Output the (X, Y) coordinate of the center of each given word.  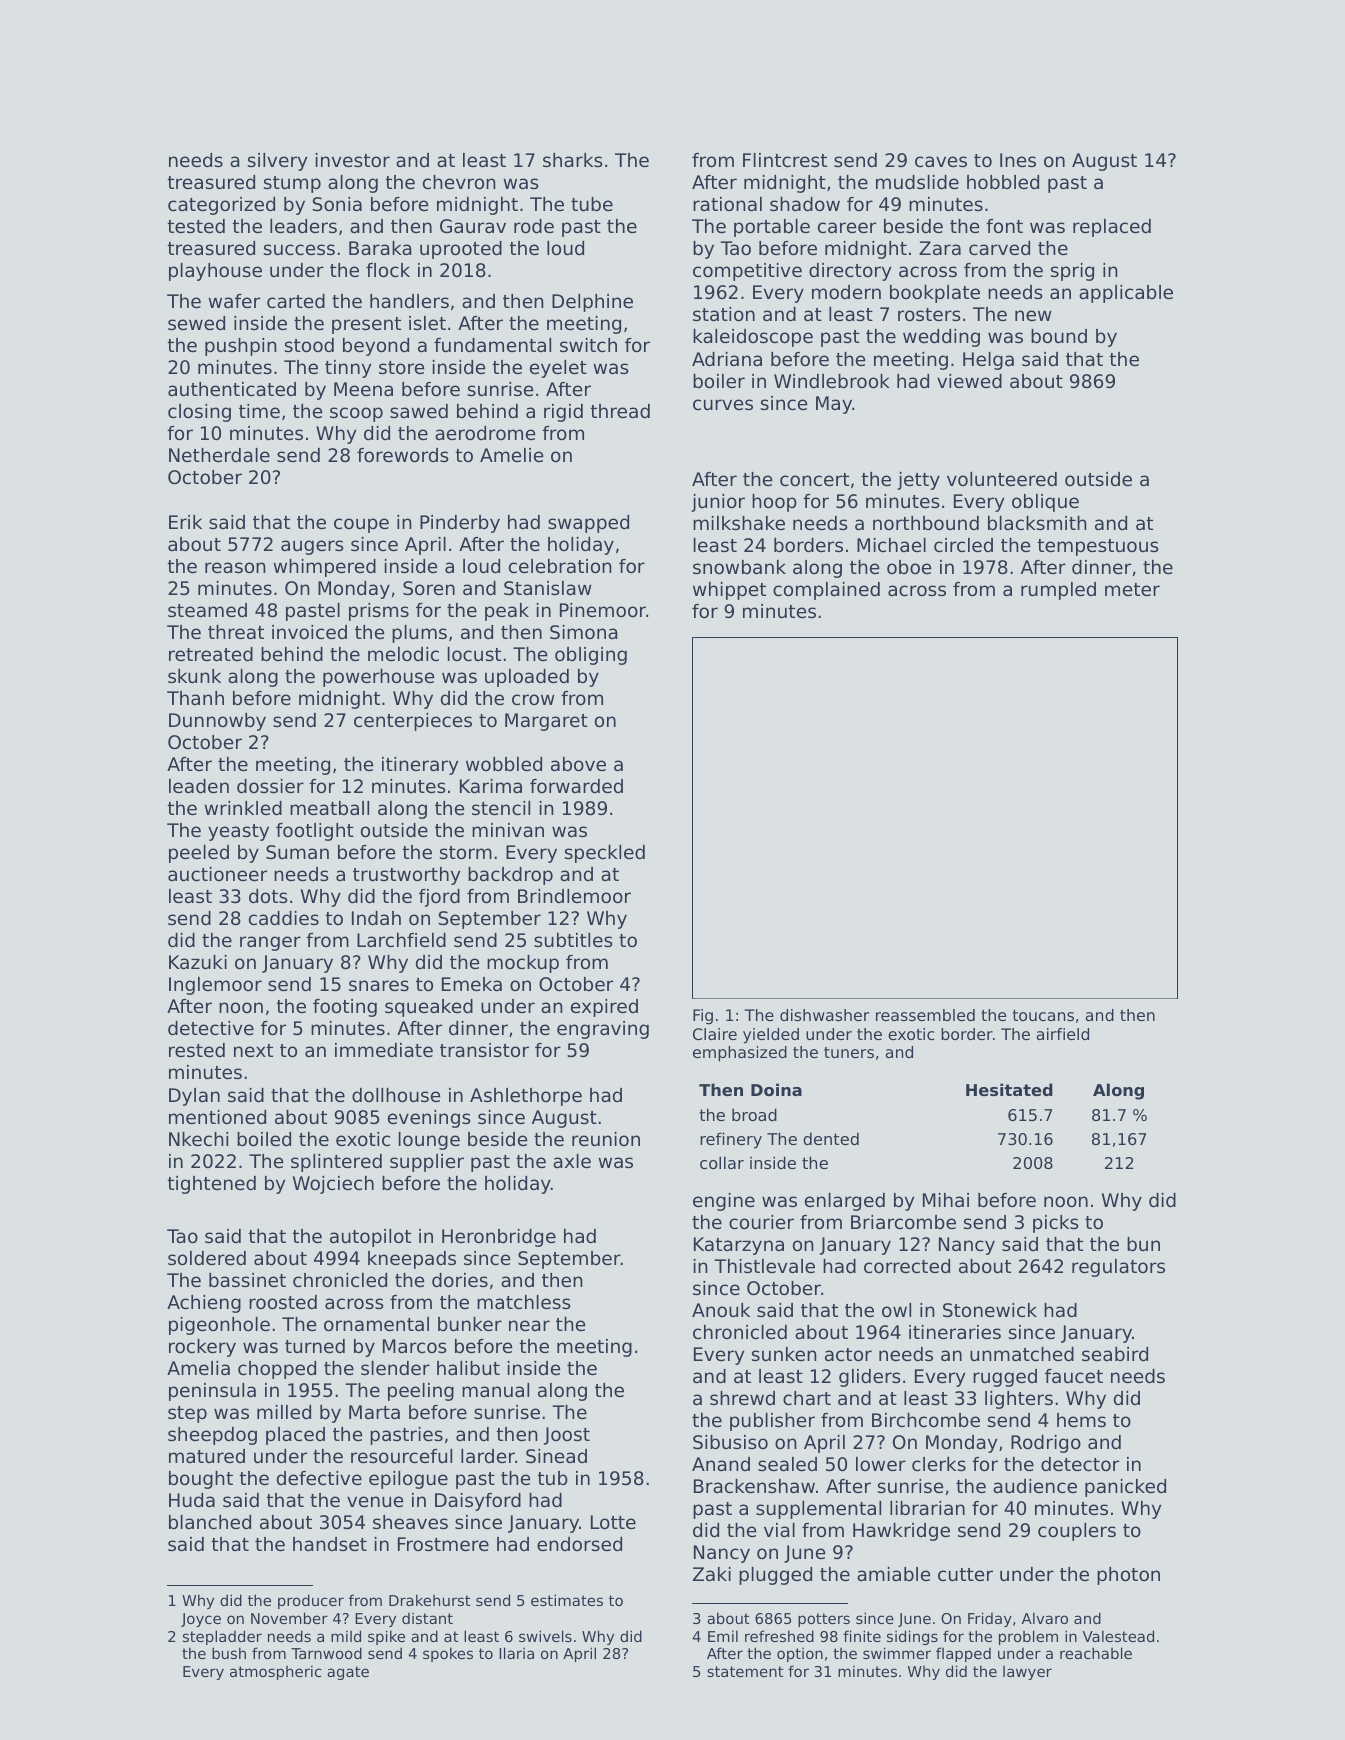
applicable (1126, 294)
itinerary (420, 766)
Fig (703, 1017)
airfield (1062, 1034)
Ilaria (516, 1653)
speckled (605, 854)
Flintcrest (785, 160)
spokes (448, 1654)
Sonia (337, 204)
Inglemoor (215, 986)
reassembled (925, 1015)
